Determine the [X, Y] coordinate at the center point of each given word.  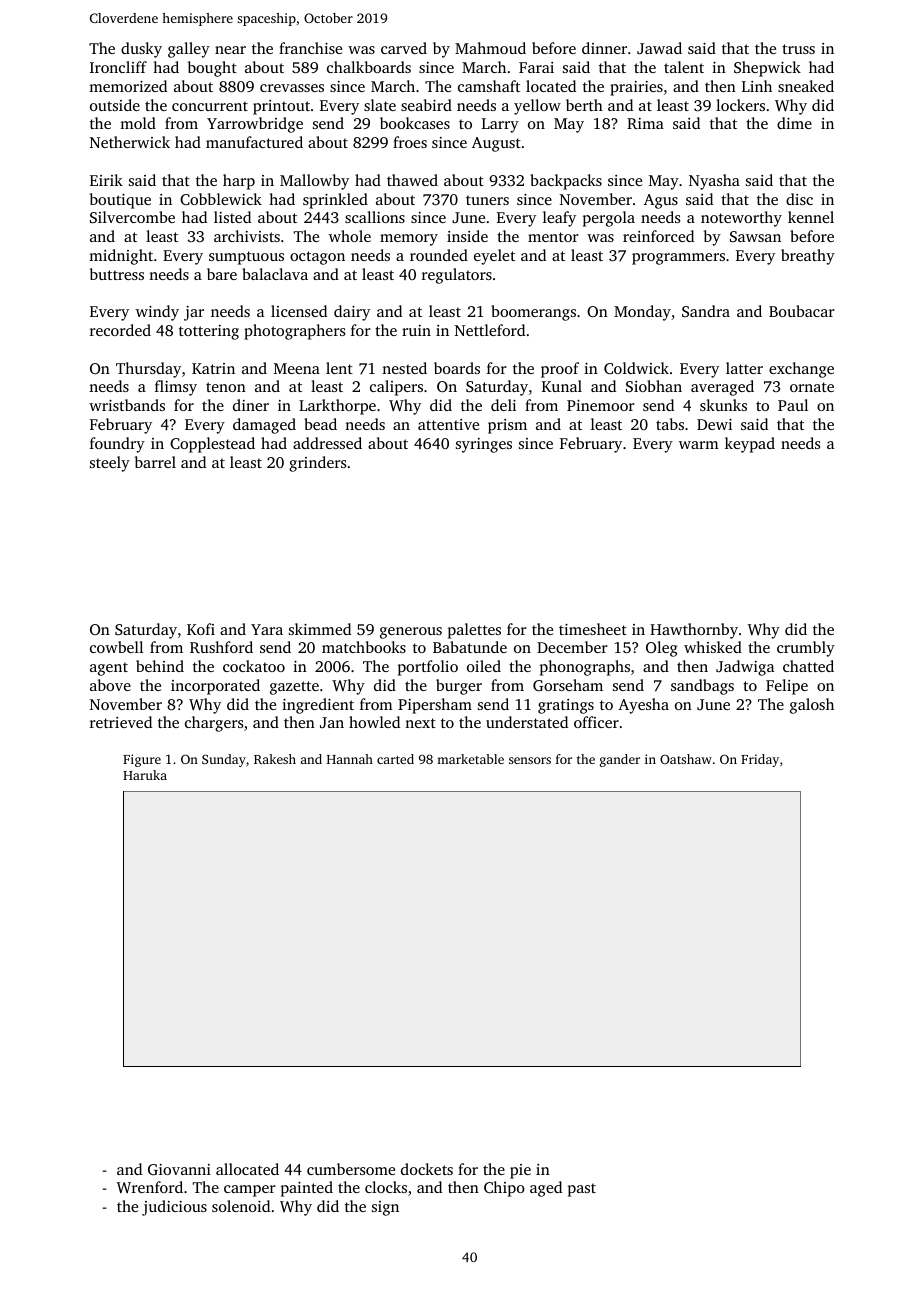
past [582, 1190]
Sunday [224, 760]
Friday [760, 760]
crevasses [292, 88]
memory [409, 240]
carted [395, 759]
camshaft [489, 86]
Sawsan [755, 236]
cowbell [116, 647]
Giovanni [179, 1169]
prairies [636, 88]
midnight [121, 257]
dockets [427, 1169]
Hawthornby [694, 631]
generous [411, 633]
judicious [174, 1208]
